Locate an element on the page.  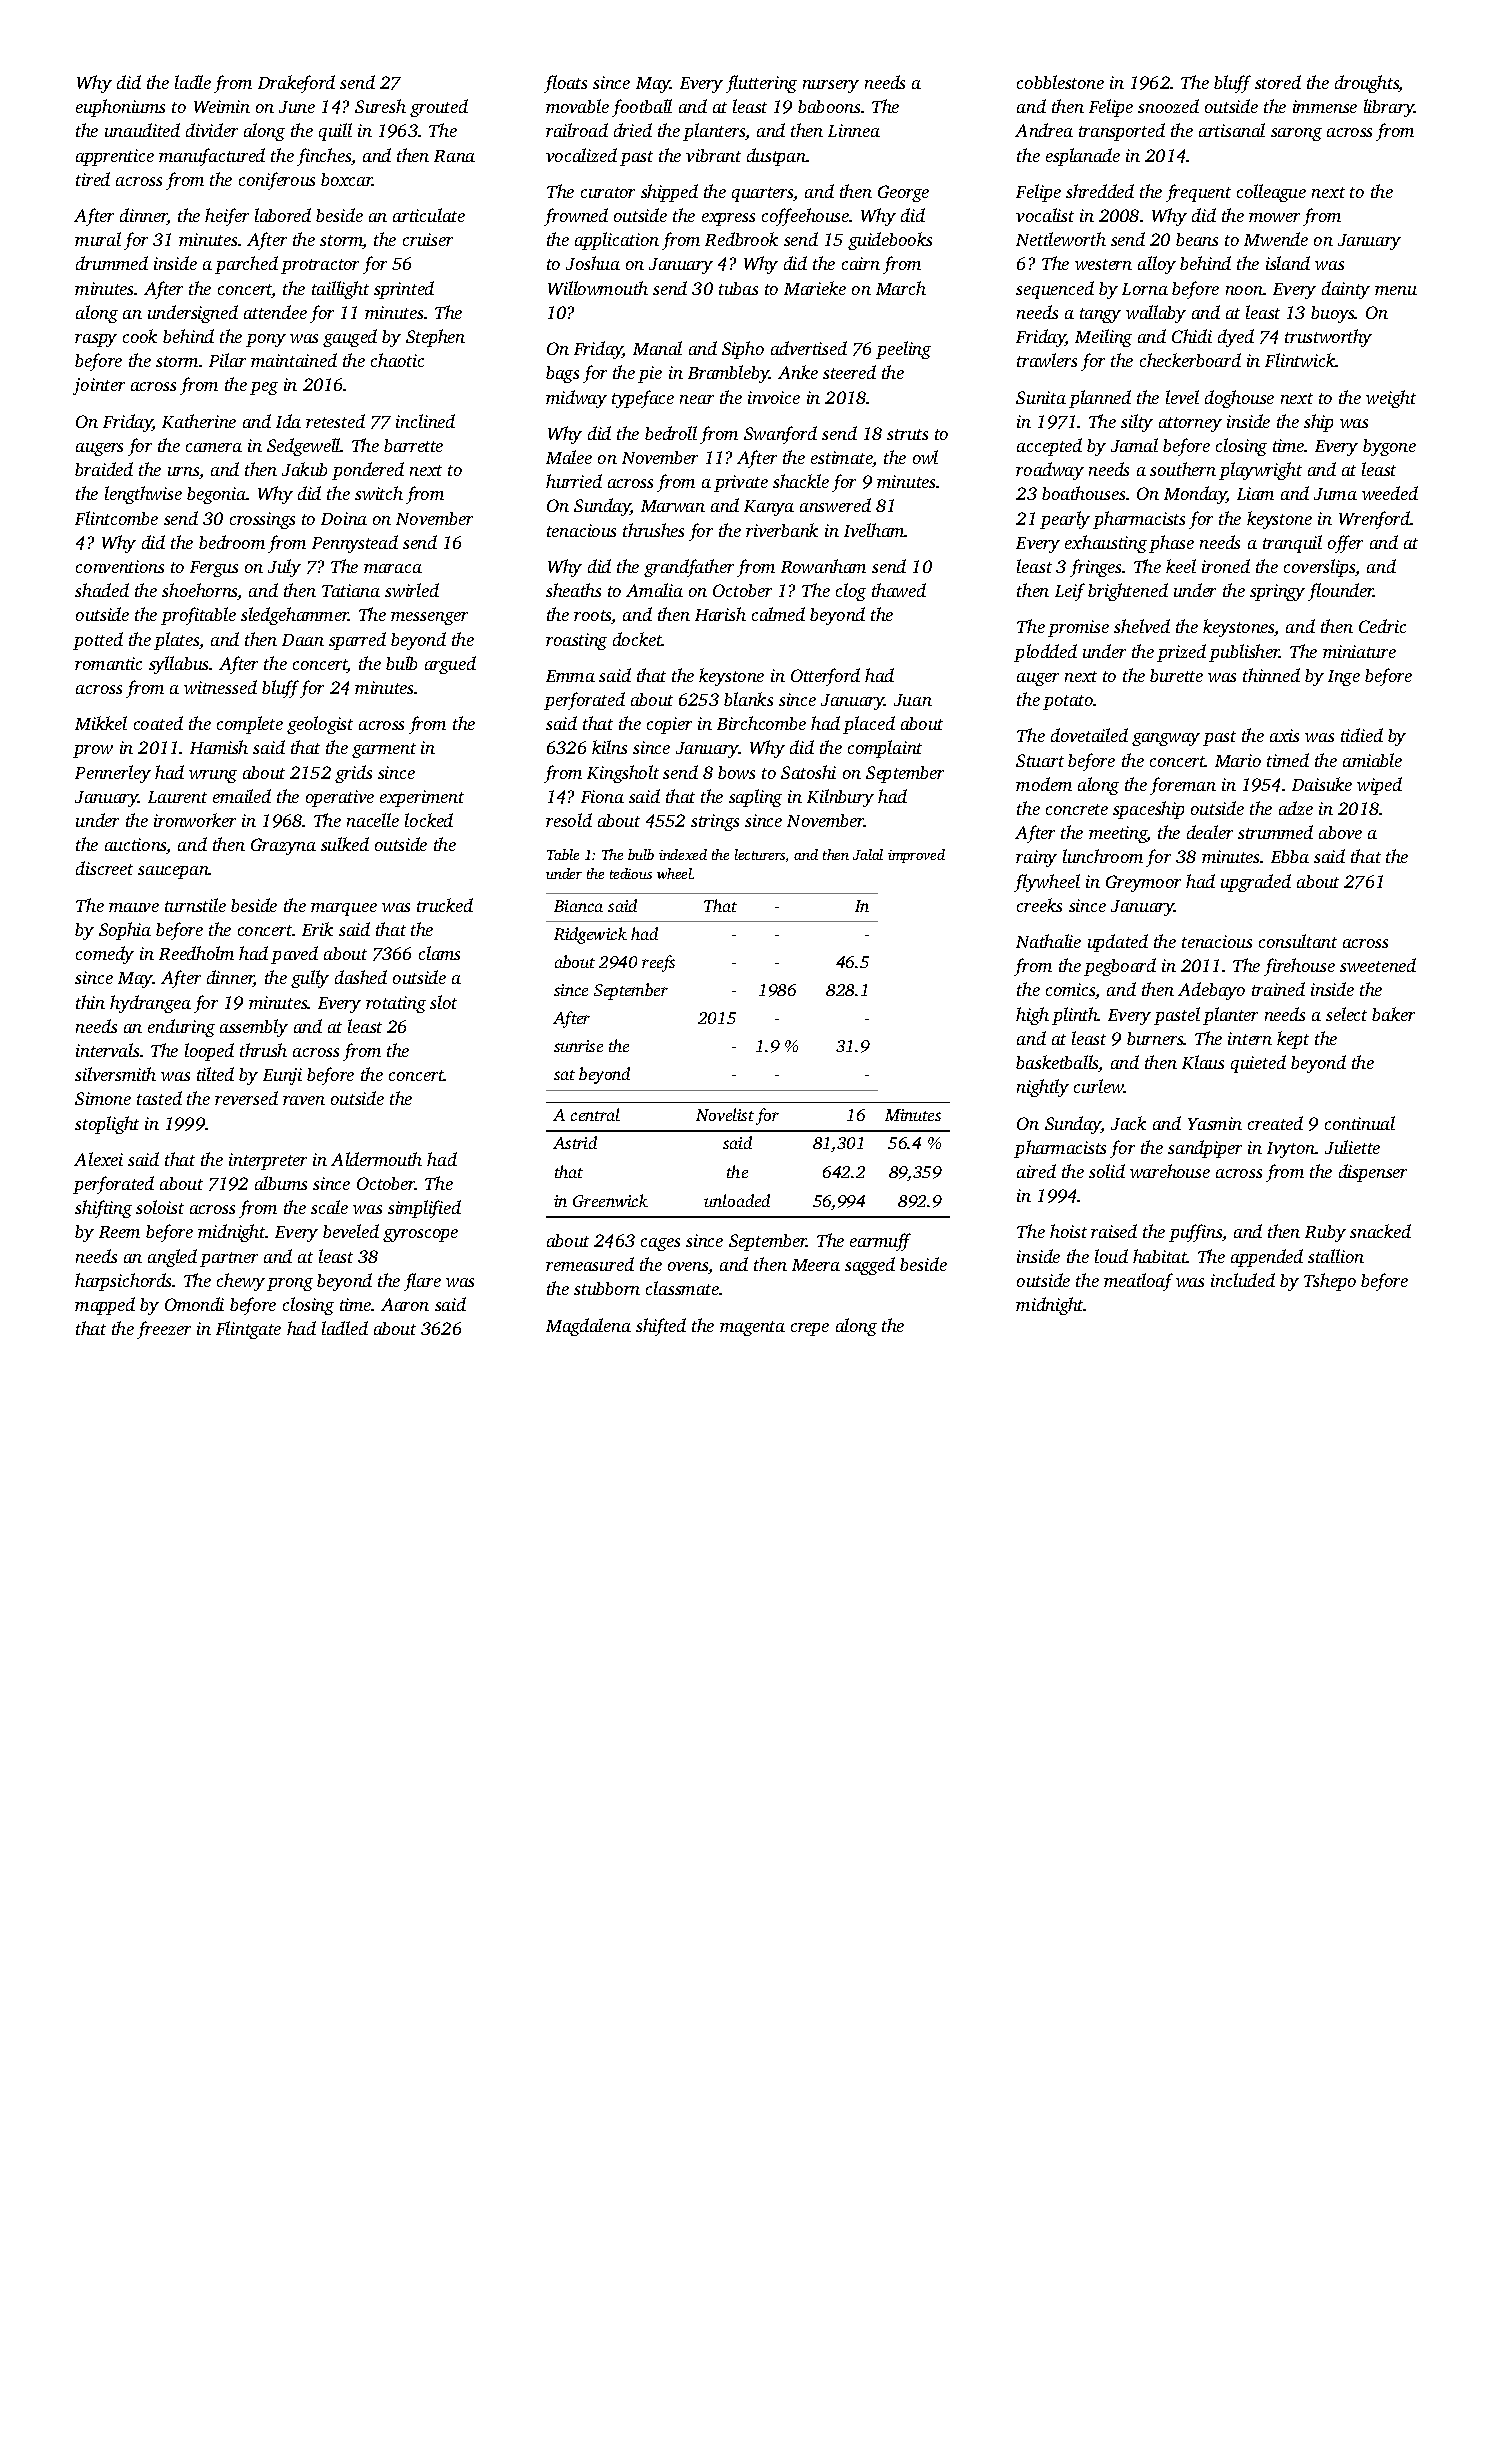
Leif is located at coordinates (1070, 592).
